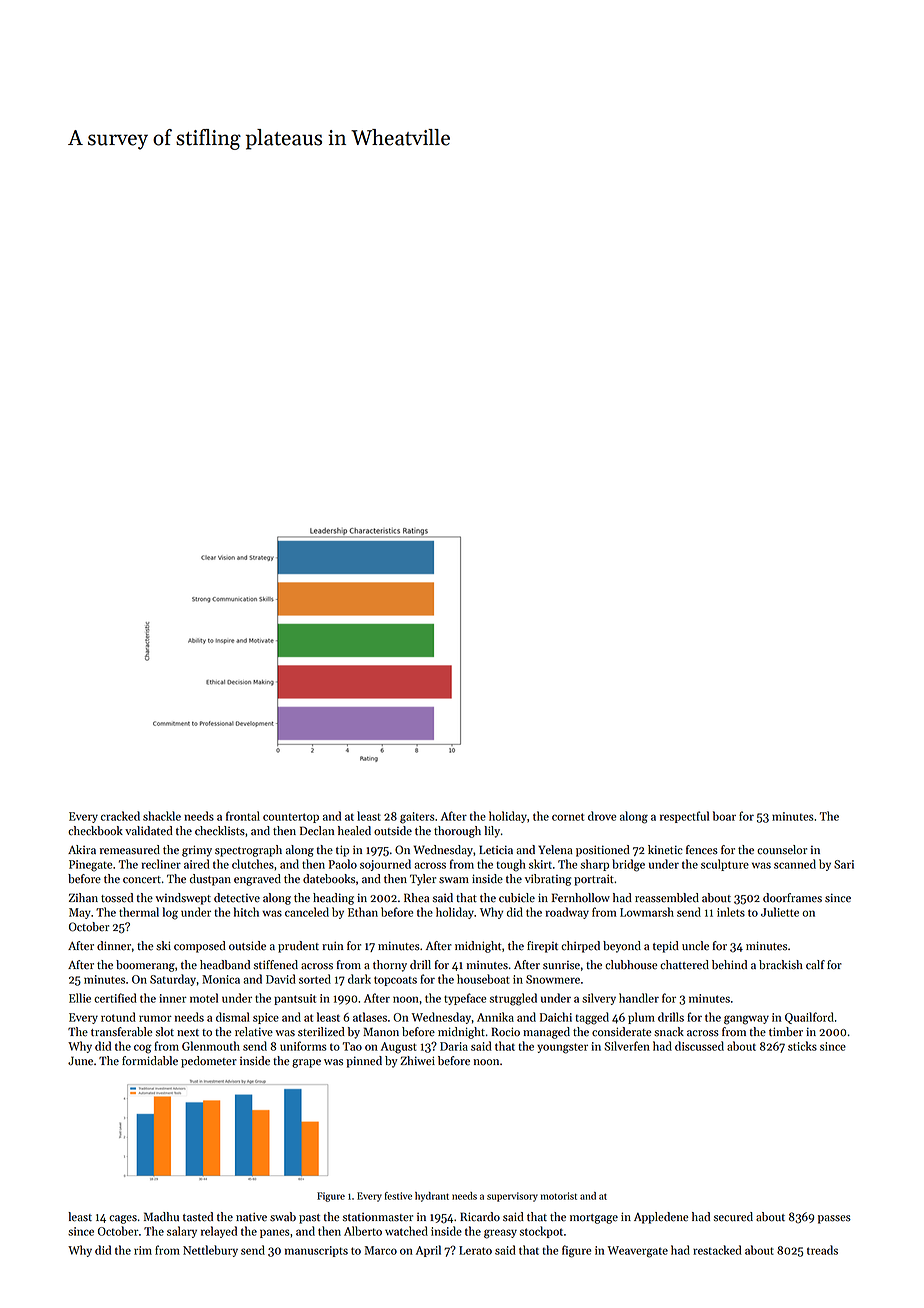 The width and height of the image is (924, 1308). Describe the element at coordinates (80, 998) in the image. I see `Ellie` at that location.
